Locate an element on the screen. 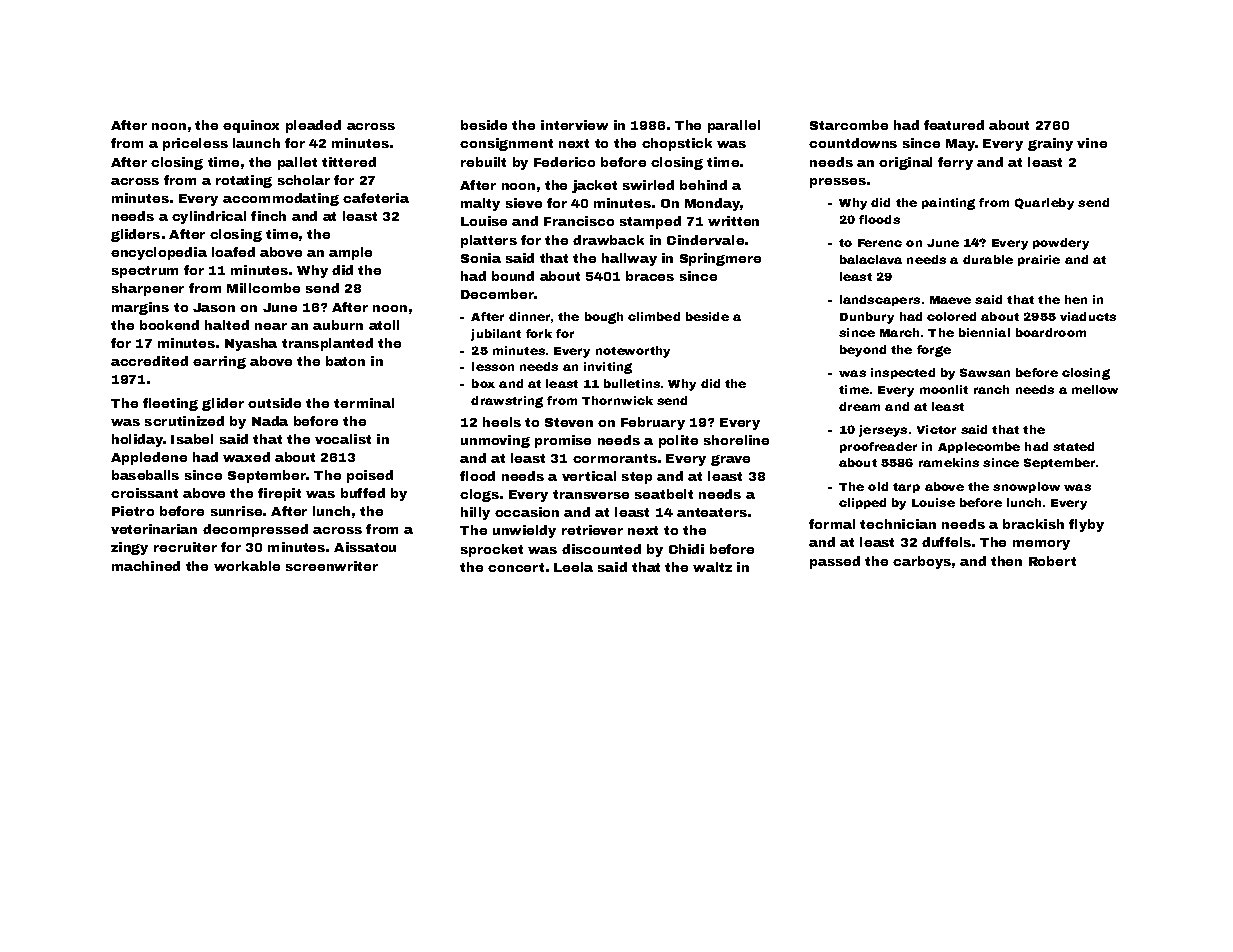 Image resolution: width=1233 pixels, height=952 pixels. countdowns is located at coordinates (853, 143).
